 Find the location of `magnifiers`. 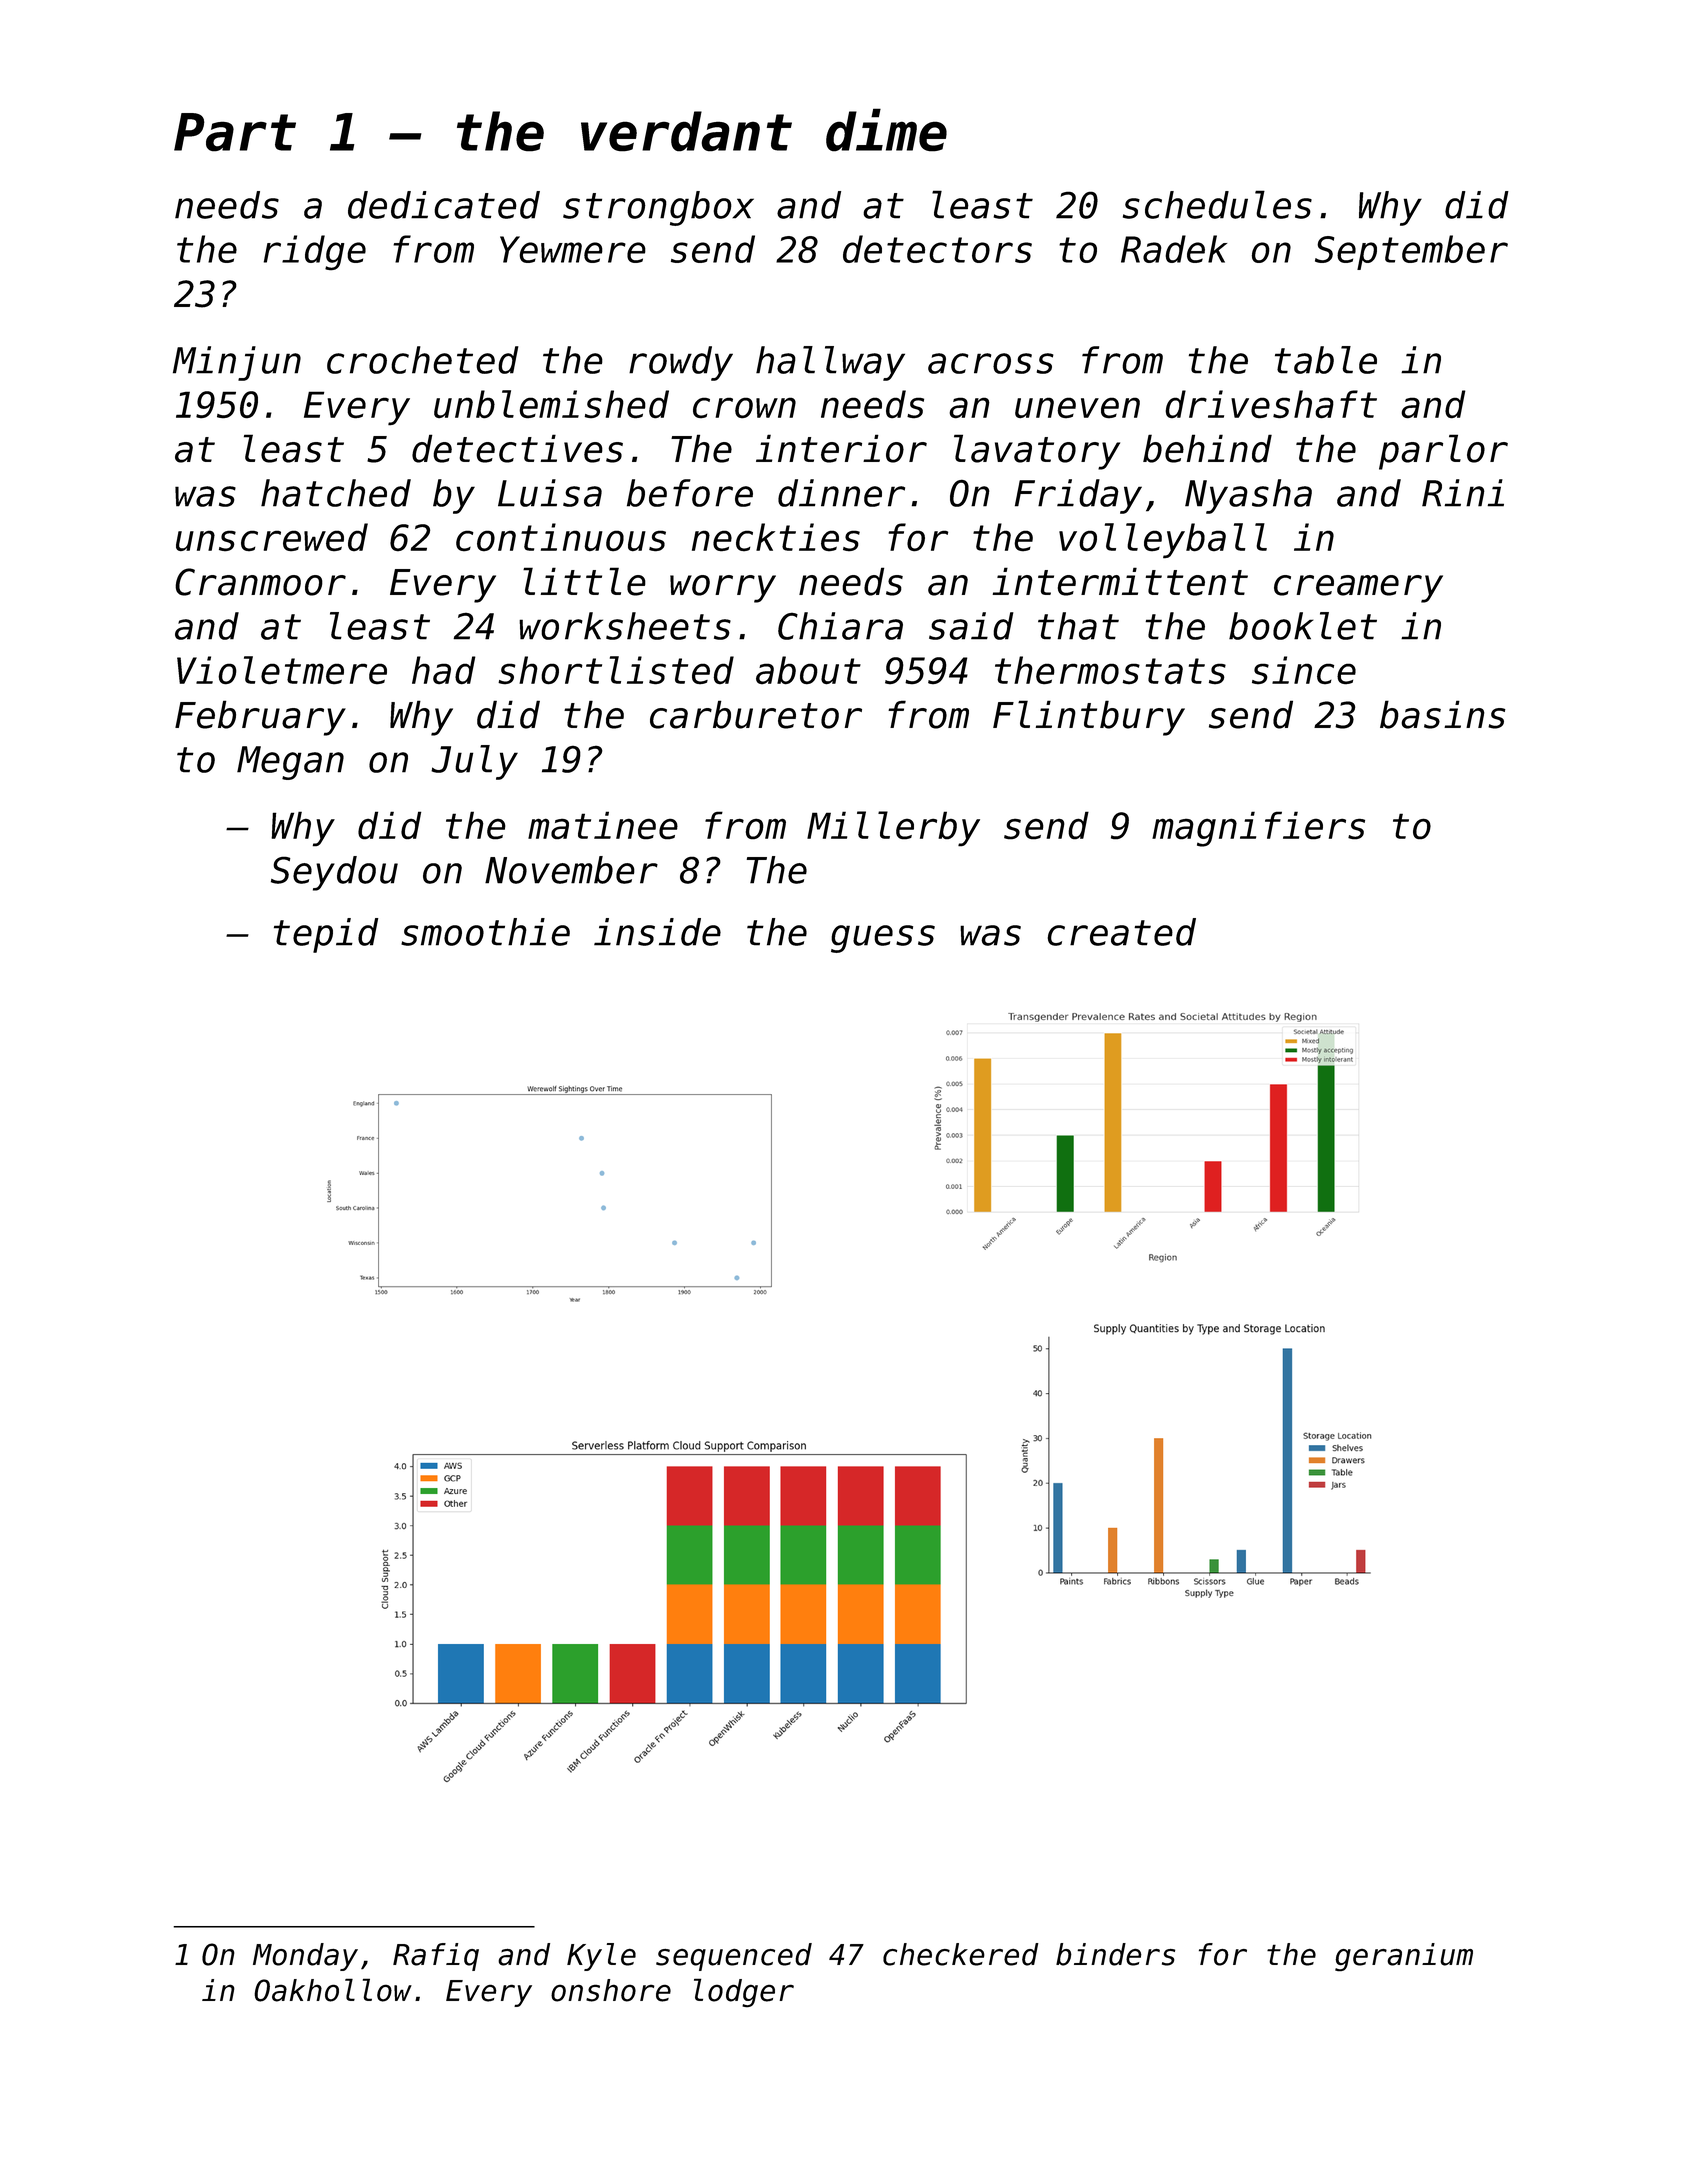

magnifiers is located at coordinates (1258, 829).
